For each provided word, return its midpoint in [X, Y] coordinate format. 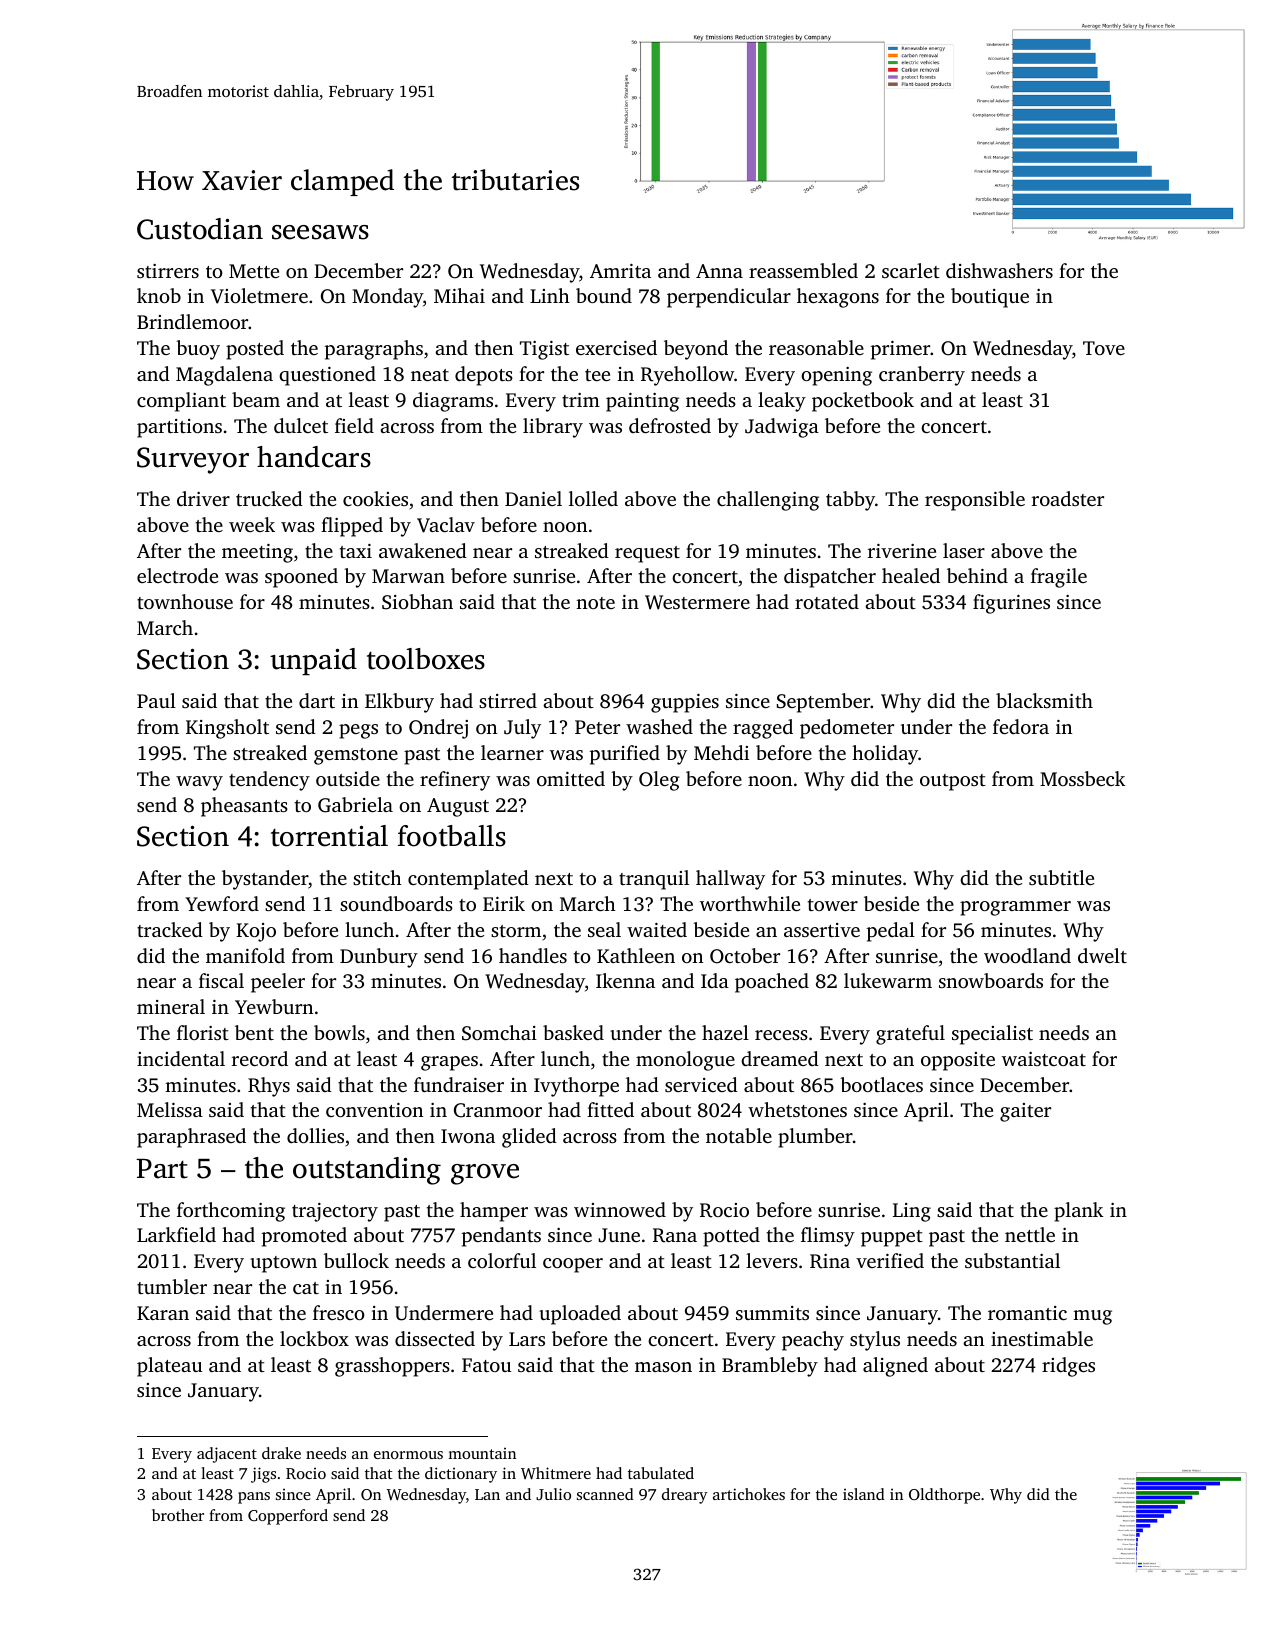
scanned [605, 1494]
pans [254, 1498]
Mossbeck [1083, 778]
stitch [377, 877]
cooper [573, 1265]
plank [1079, 1212]
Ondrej [438, 729]
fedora [1021, 726]
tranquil [654, 880]
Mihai [459, 295]
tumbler [172, 1286]
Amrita [620, 271]
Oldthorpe [944, 1496]
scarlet [911, 270]
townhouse [185, 601]
